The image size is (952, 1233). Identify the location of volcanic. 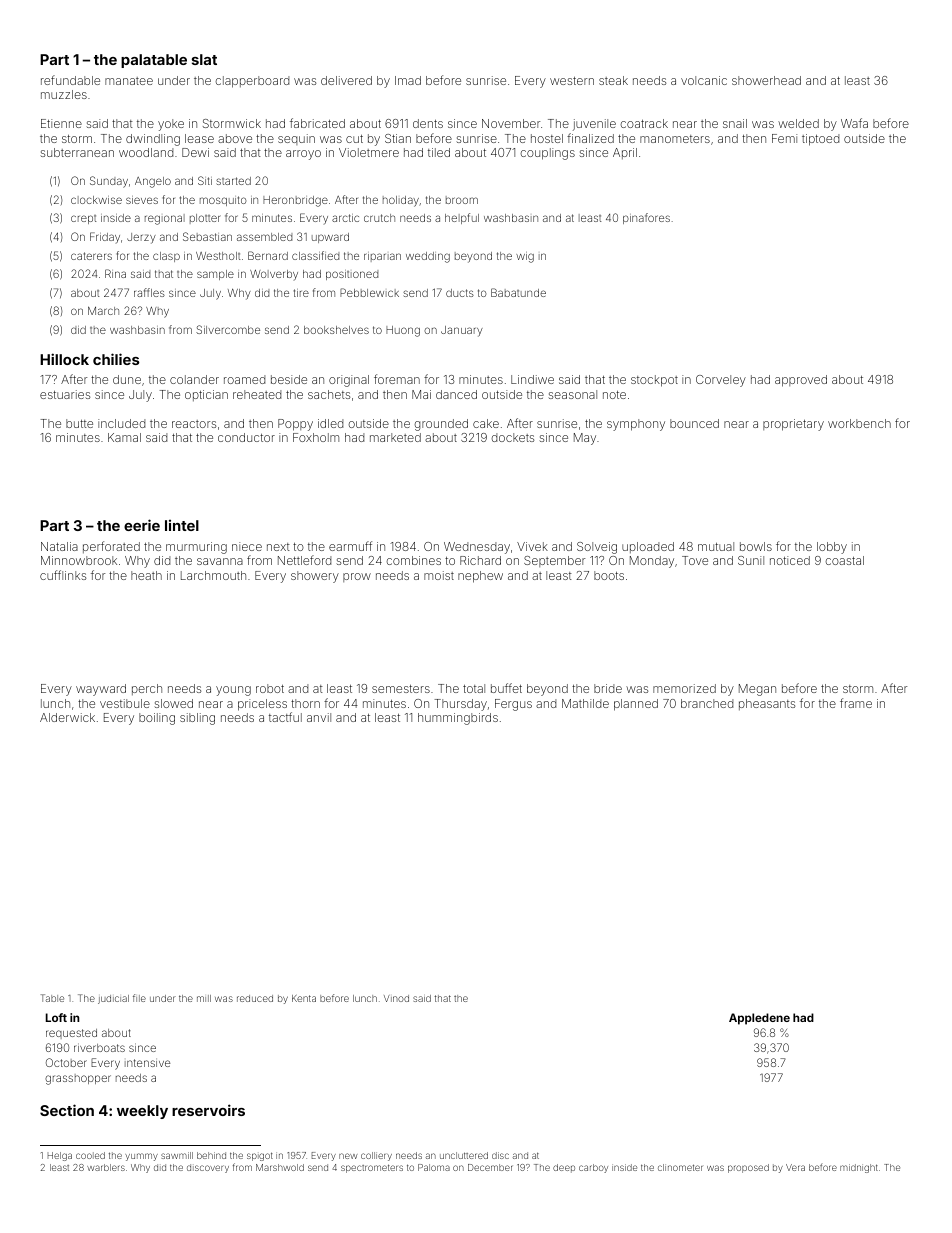
(704, 80).
